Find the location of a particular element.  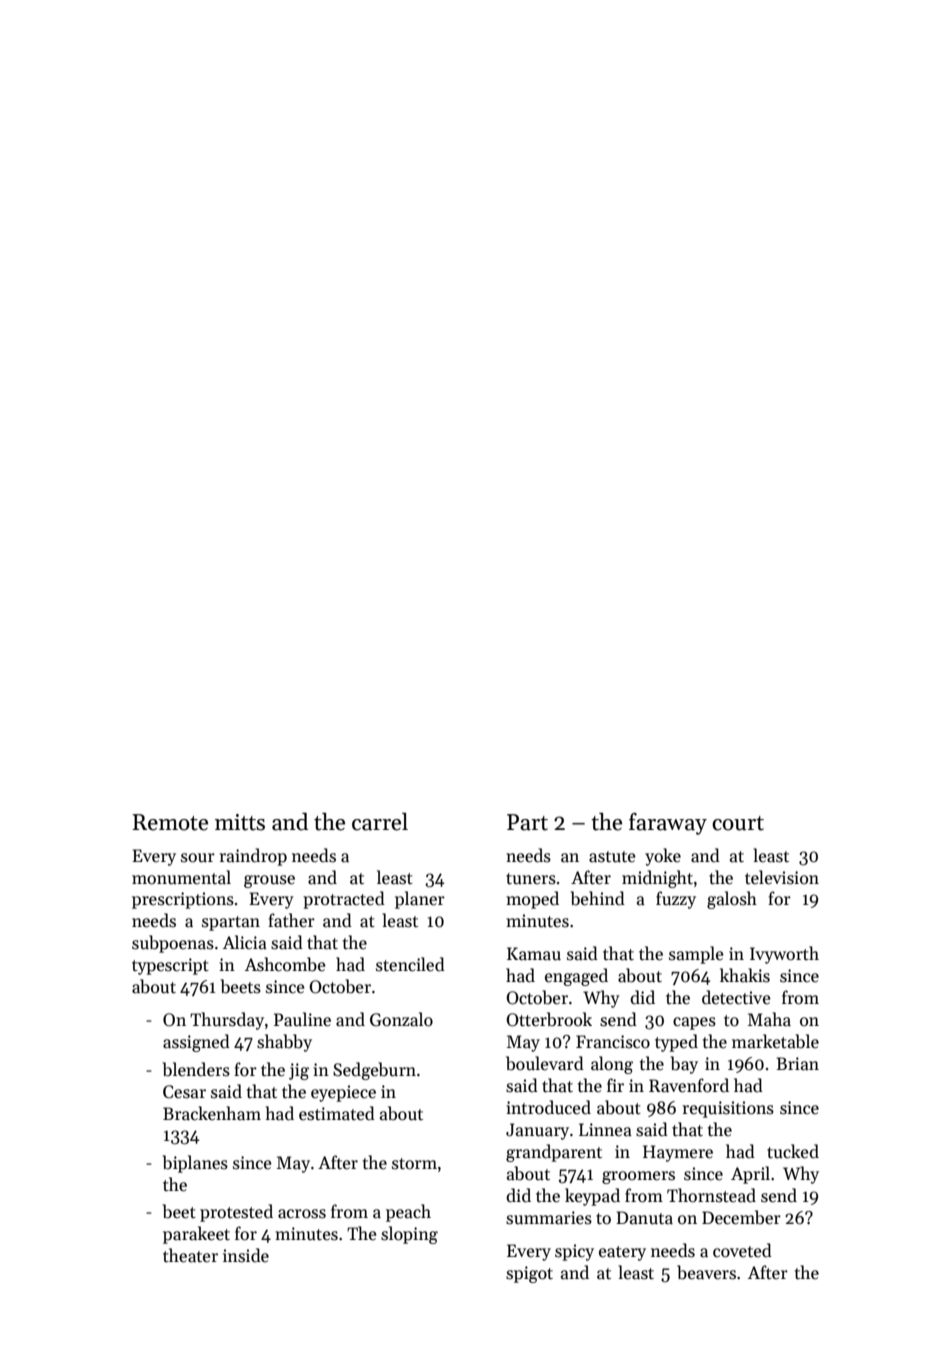

subpoenas is located at coordinates (173, 944).
